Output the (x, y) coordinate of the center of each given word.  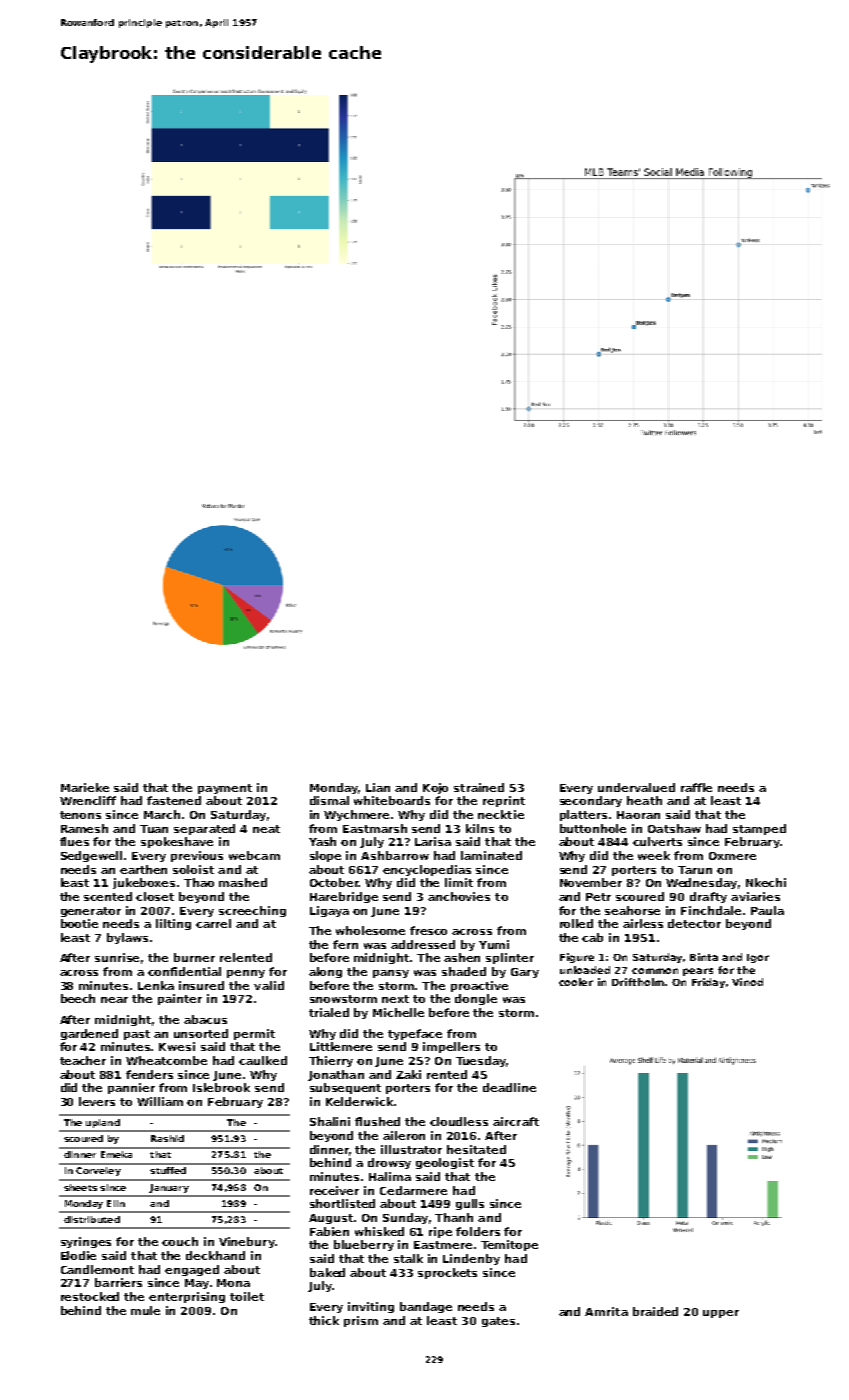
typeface (415, 1034)
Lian (378, 787)
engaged (192, 1270)
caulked (263, 1060)
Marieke (85, 787)
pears (698, 972)
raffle (696, 787)
